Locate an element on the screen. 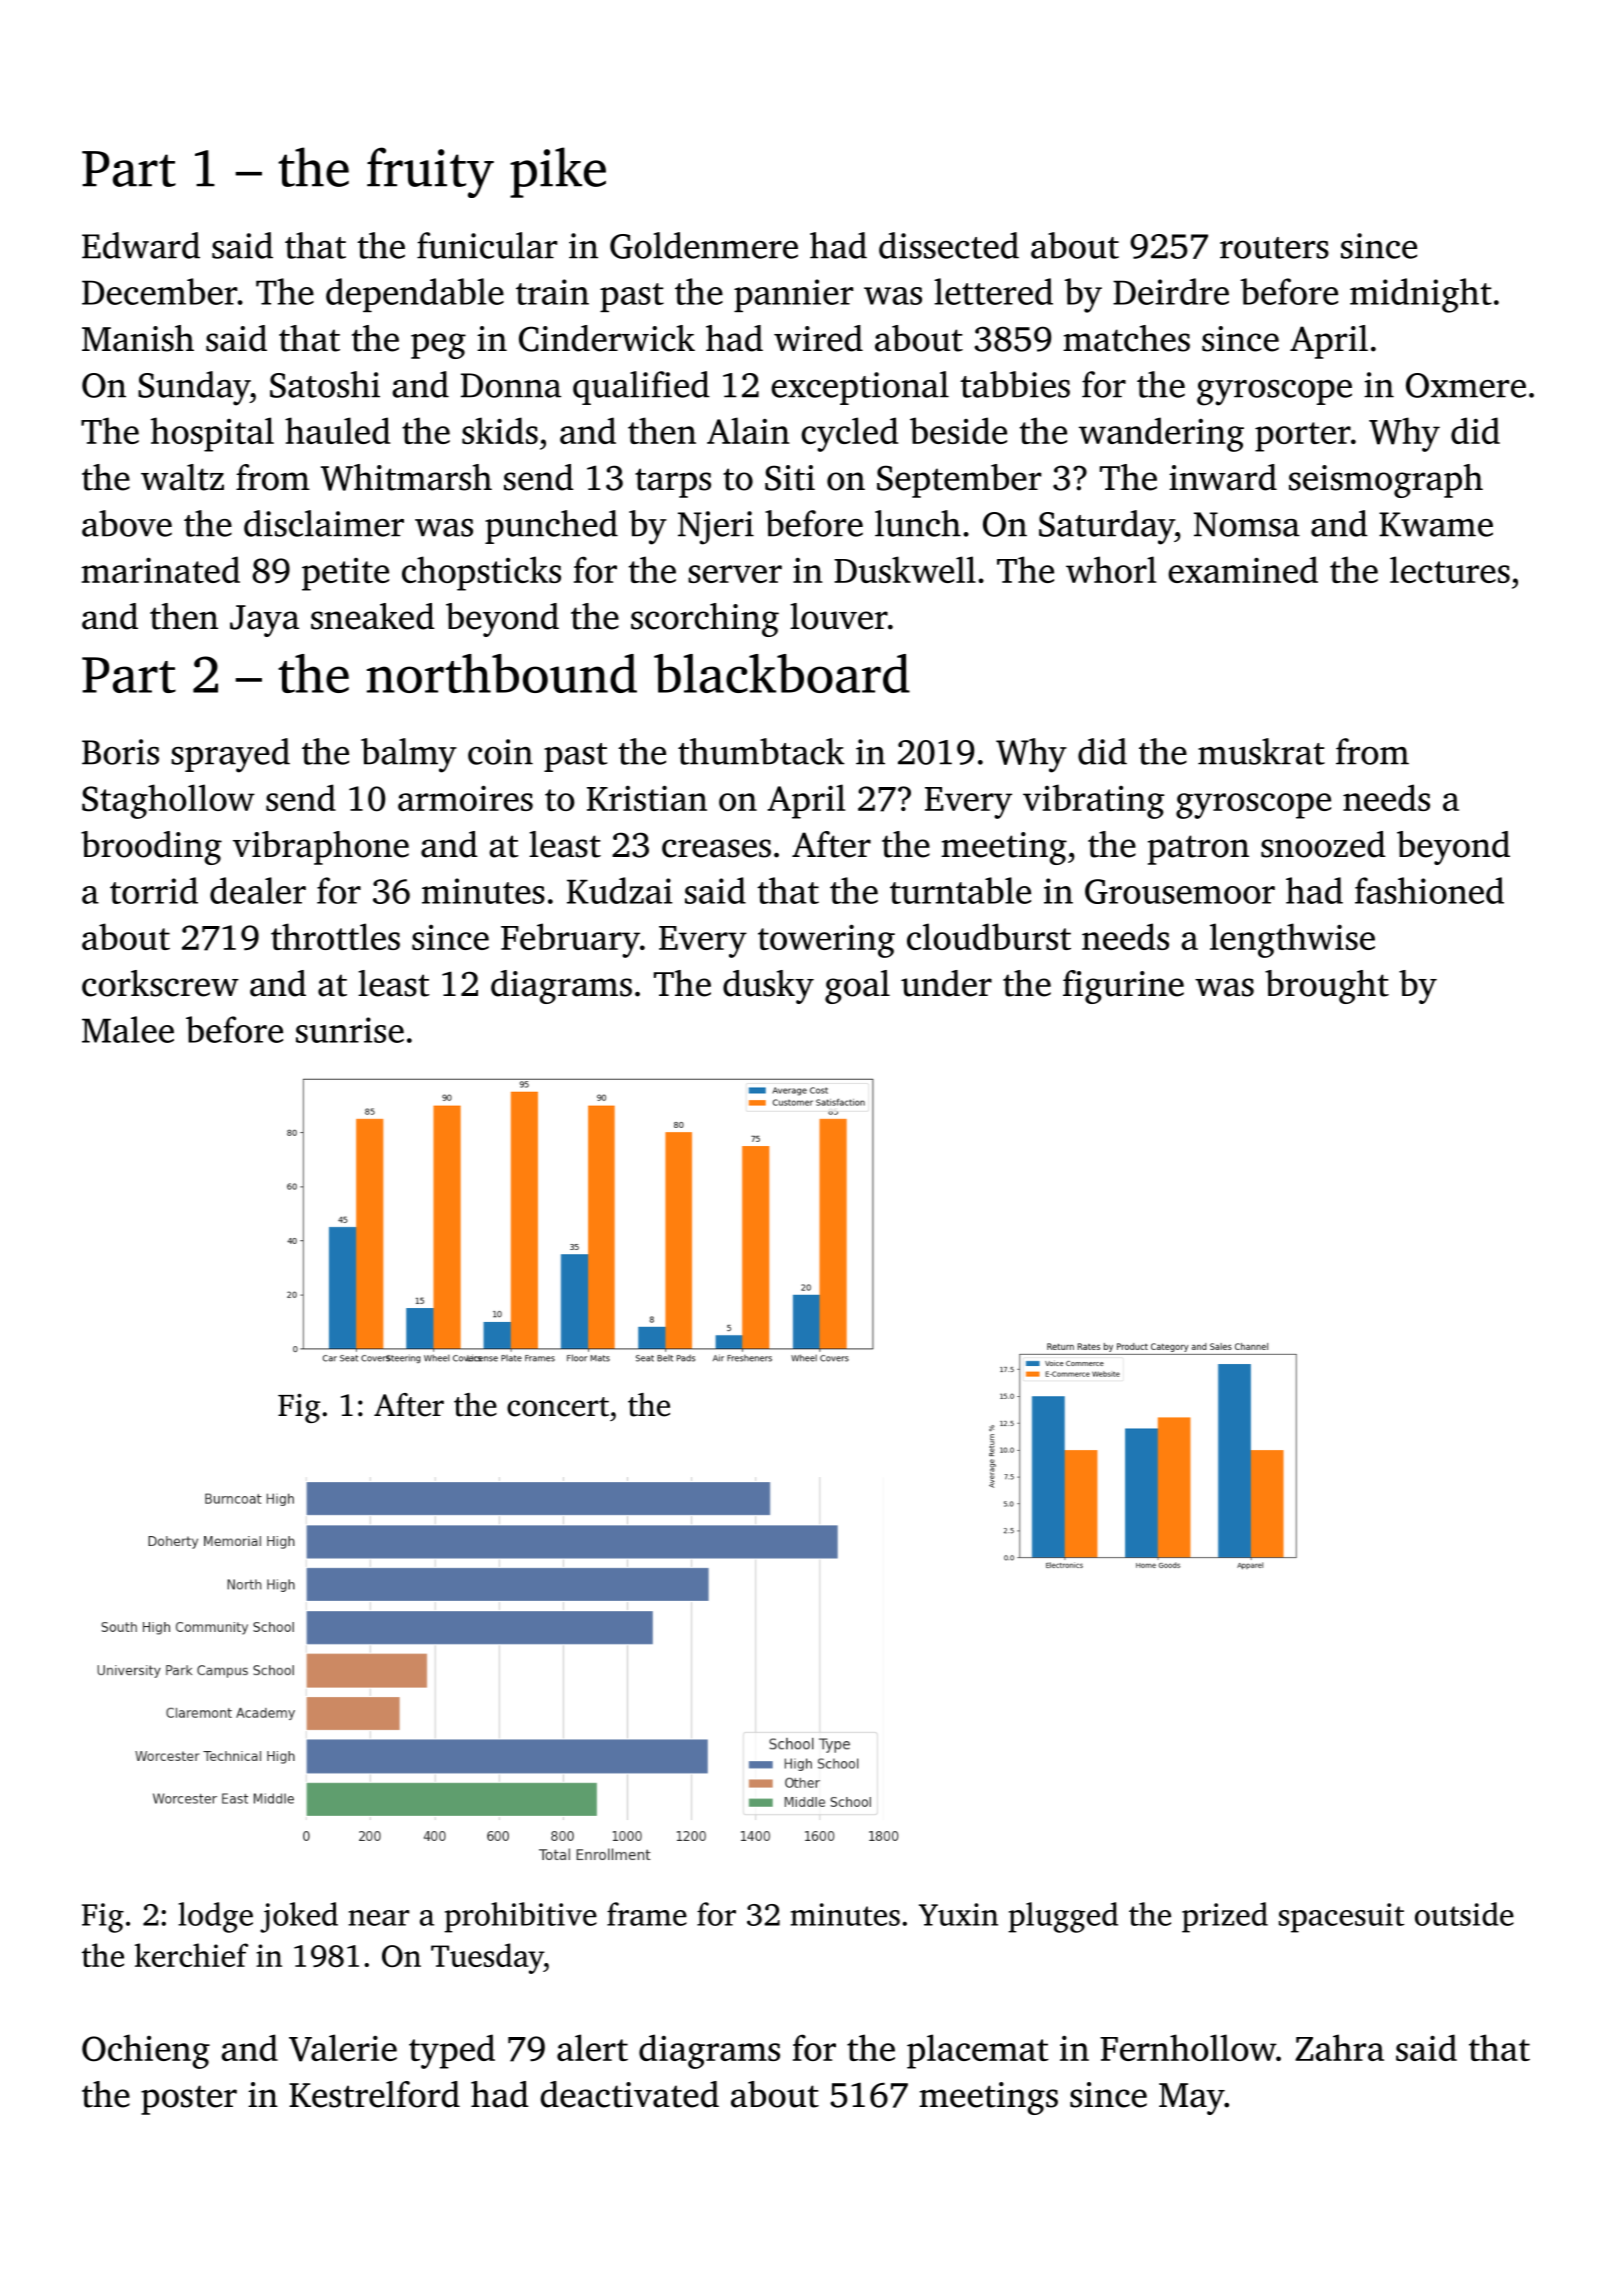 This screenshot has height=2292, width=1620. pike is located at coordinates (558, 172).
